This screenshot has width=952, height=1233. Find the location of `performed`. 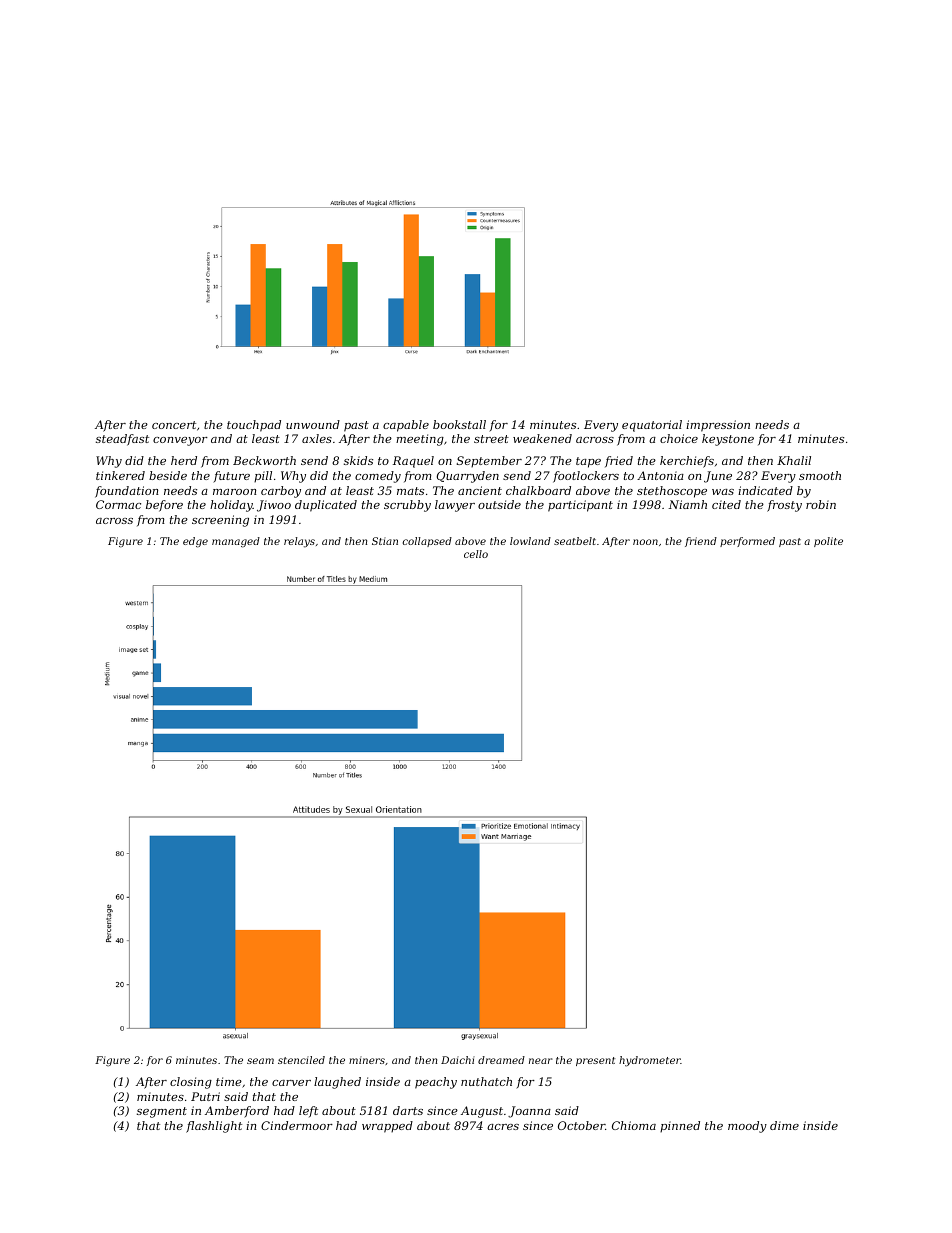

performed is located at coordinates (747, 542).
